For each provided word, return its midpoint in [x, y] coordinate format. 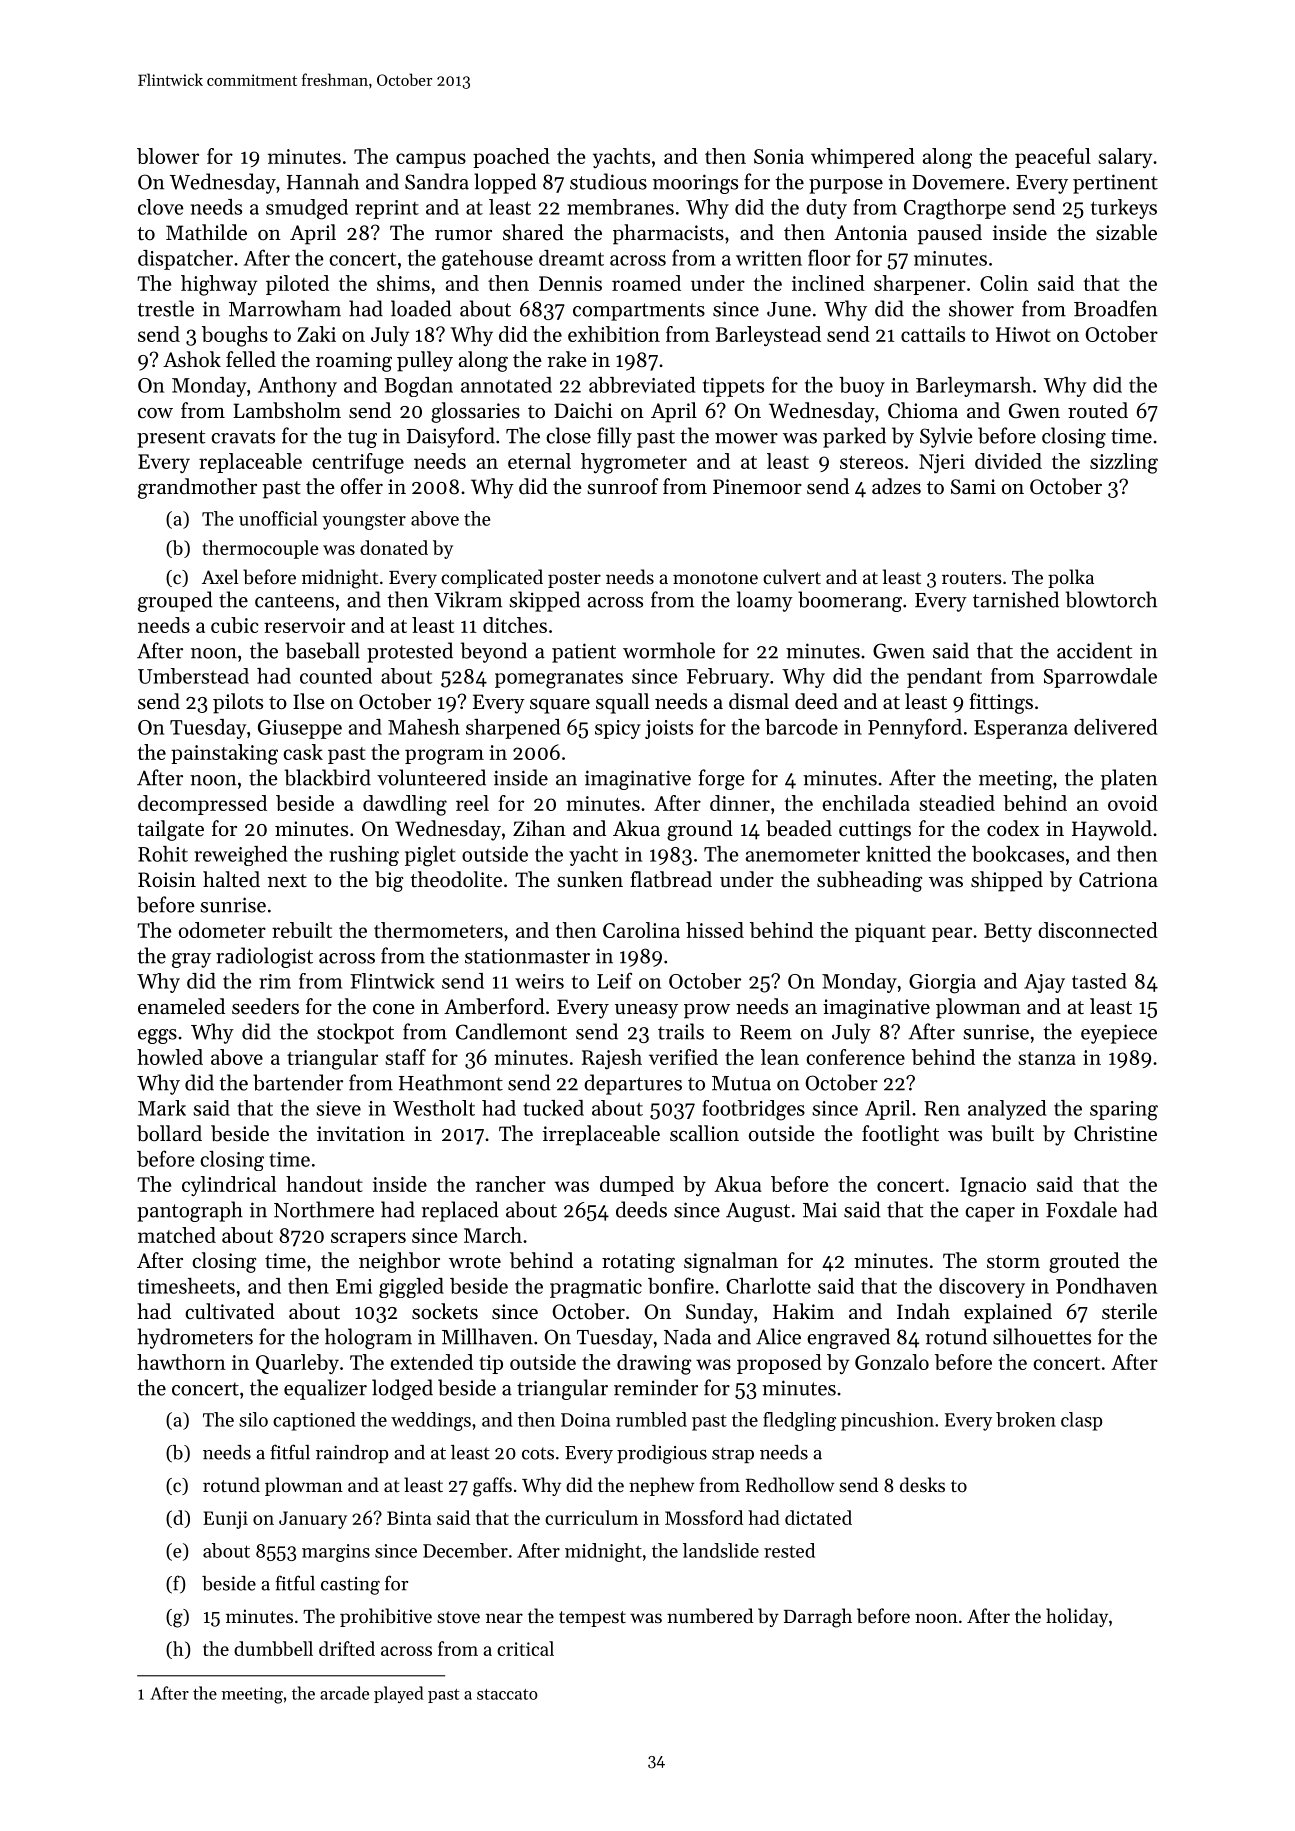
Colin [1004, 283]
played [398, 1694]
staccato [507, 1694]
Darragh [818, 1618]
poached [511, 158]
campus [431, 160]
